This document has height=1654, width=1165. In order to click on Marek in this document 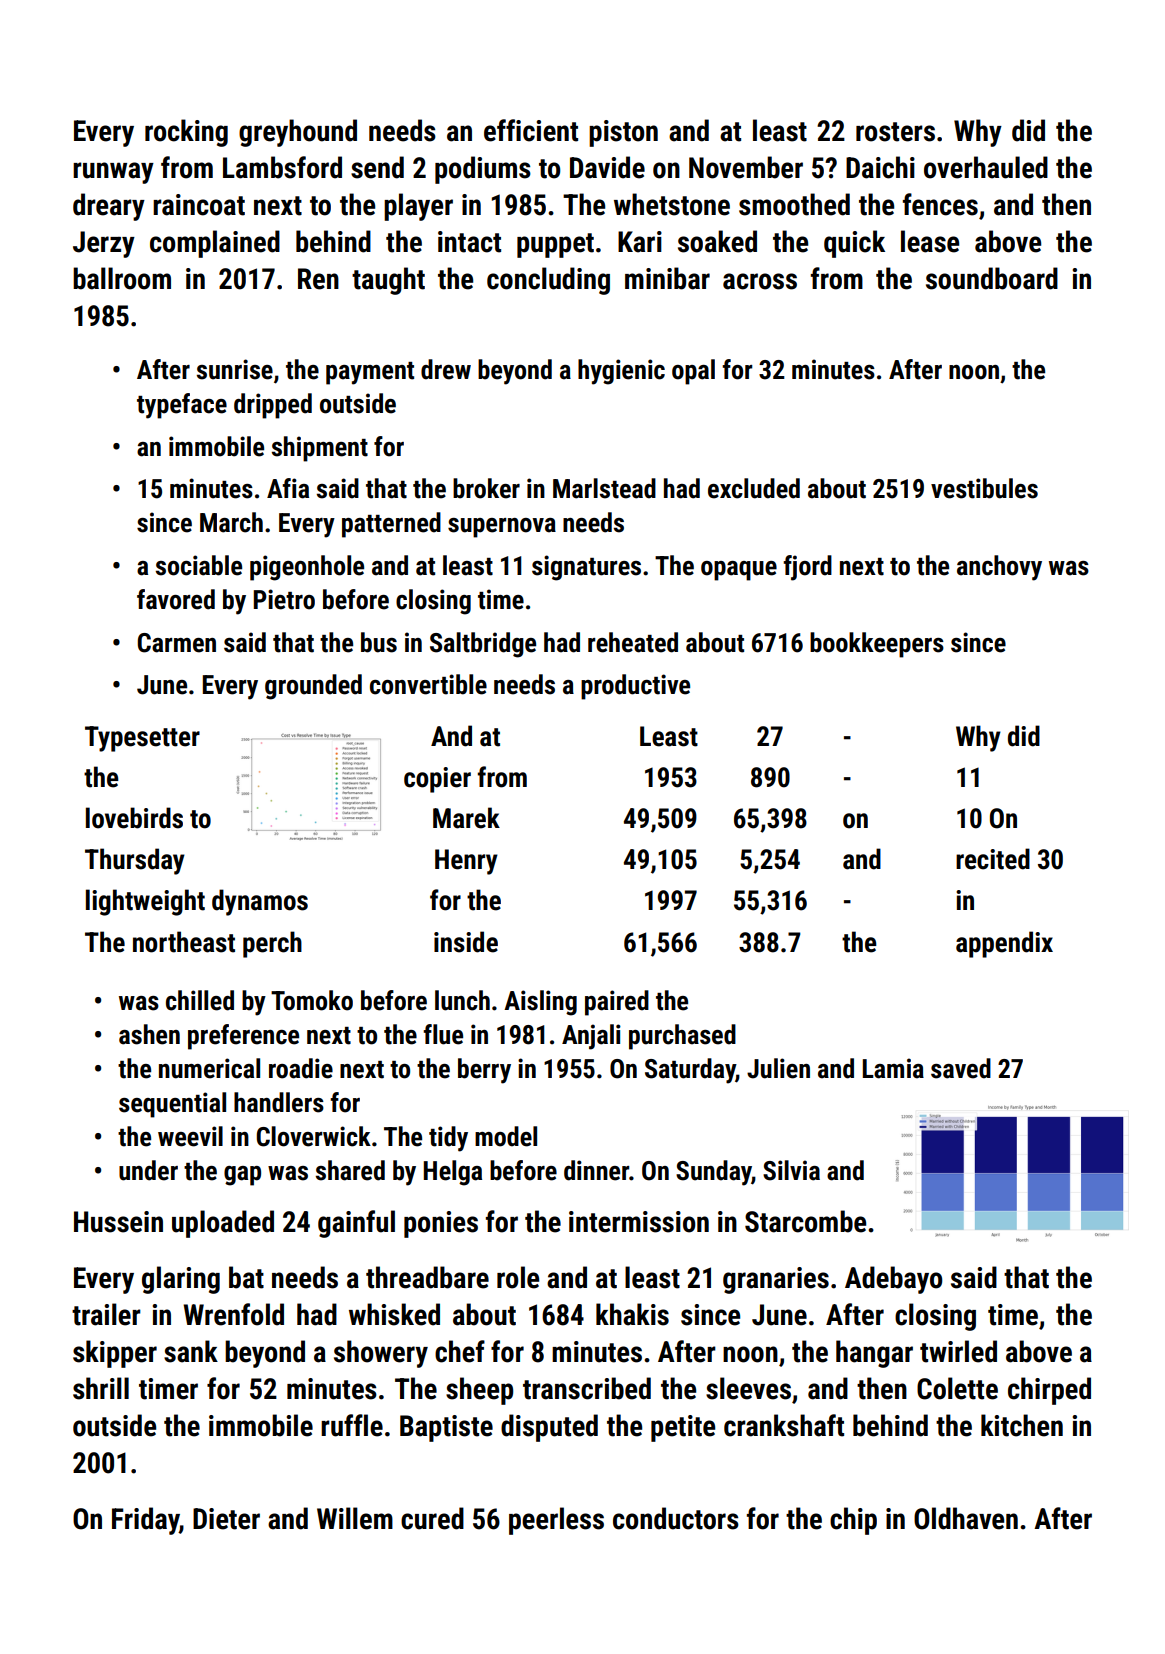, I will do `click(466, 818)`.
